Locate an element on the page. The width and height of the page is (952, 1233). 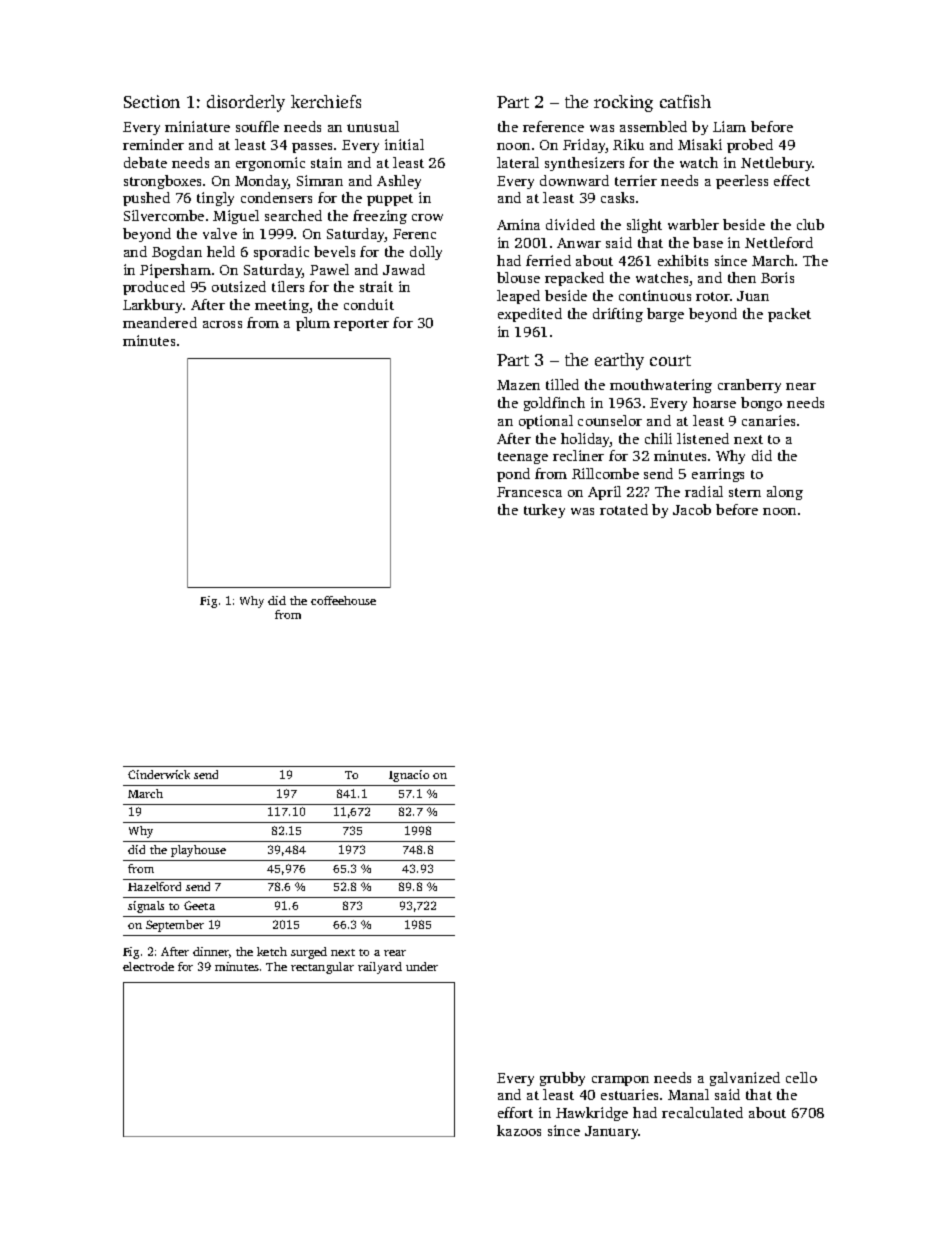
Section is located at coordinates (152, 101).
